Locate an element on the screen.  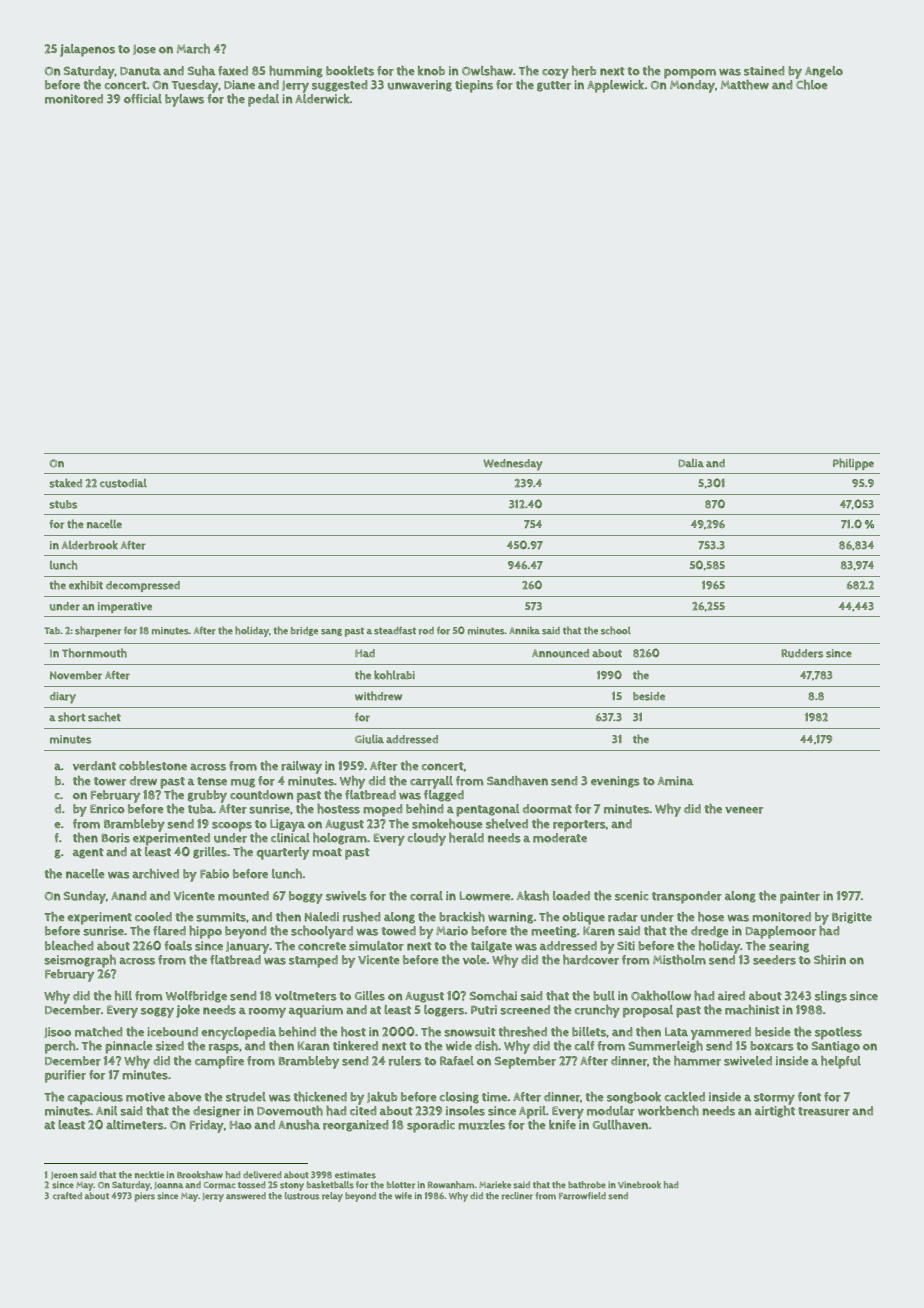
agent is located at coordinates (88, 853).
